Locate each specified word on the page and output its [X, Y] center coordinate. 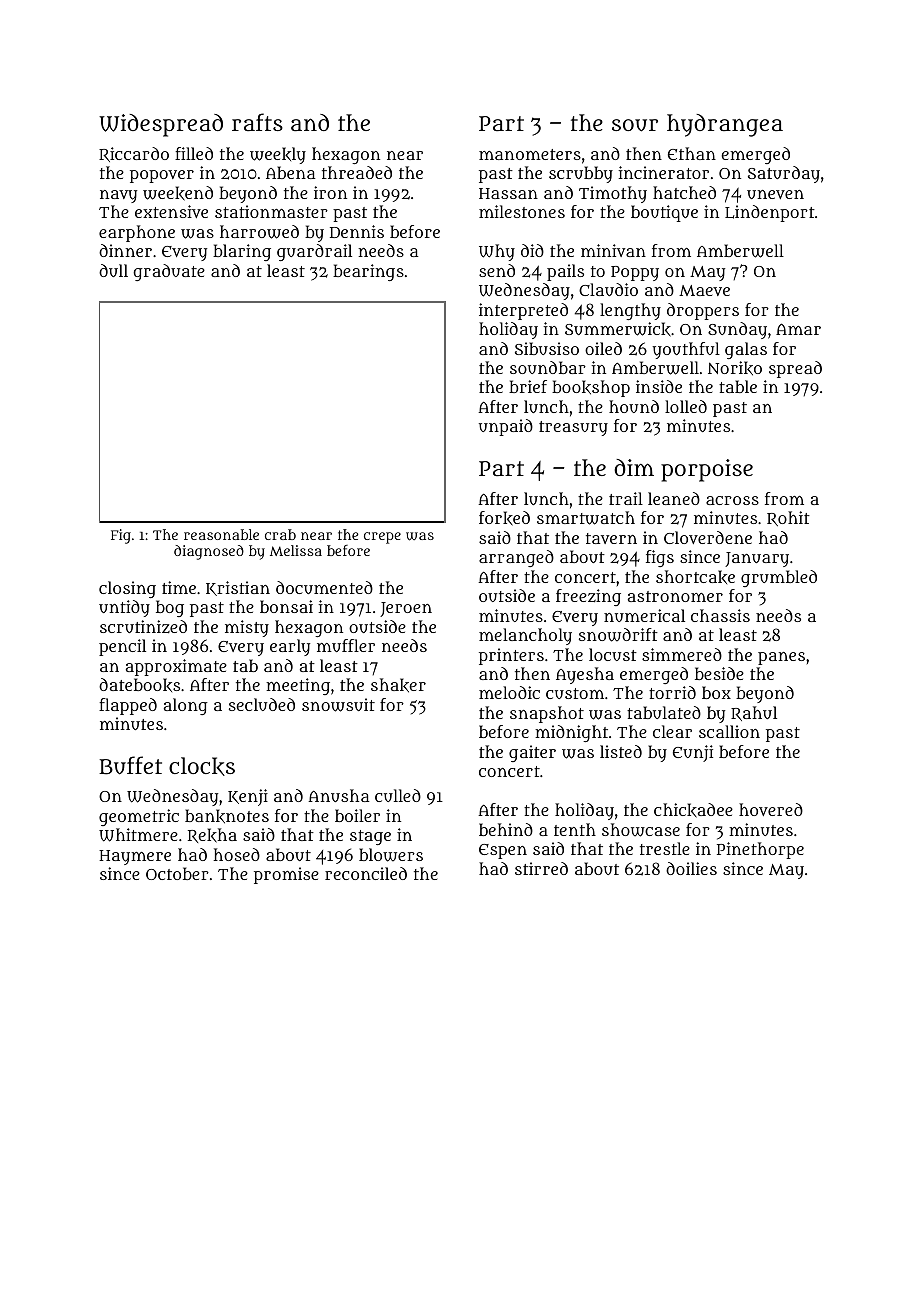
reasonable [221, 534]
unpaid [506, 427]
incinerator [664, 172]
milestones [522, 211]
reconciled [366, 873]
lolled [686, 406]
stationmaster [271, 211]
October [177, 873]
